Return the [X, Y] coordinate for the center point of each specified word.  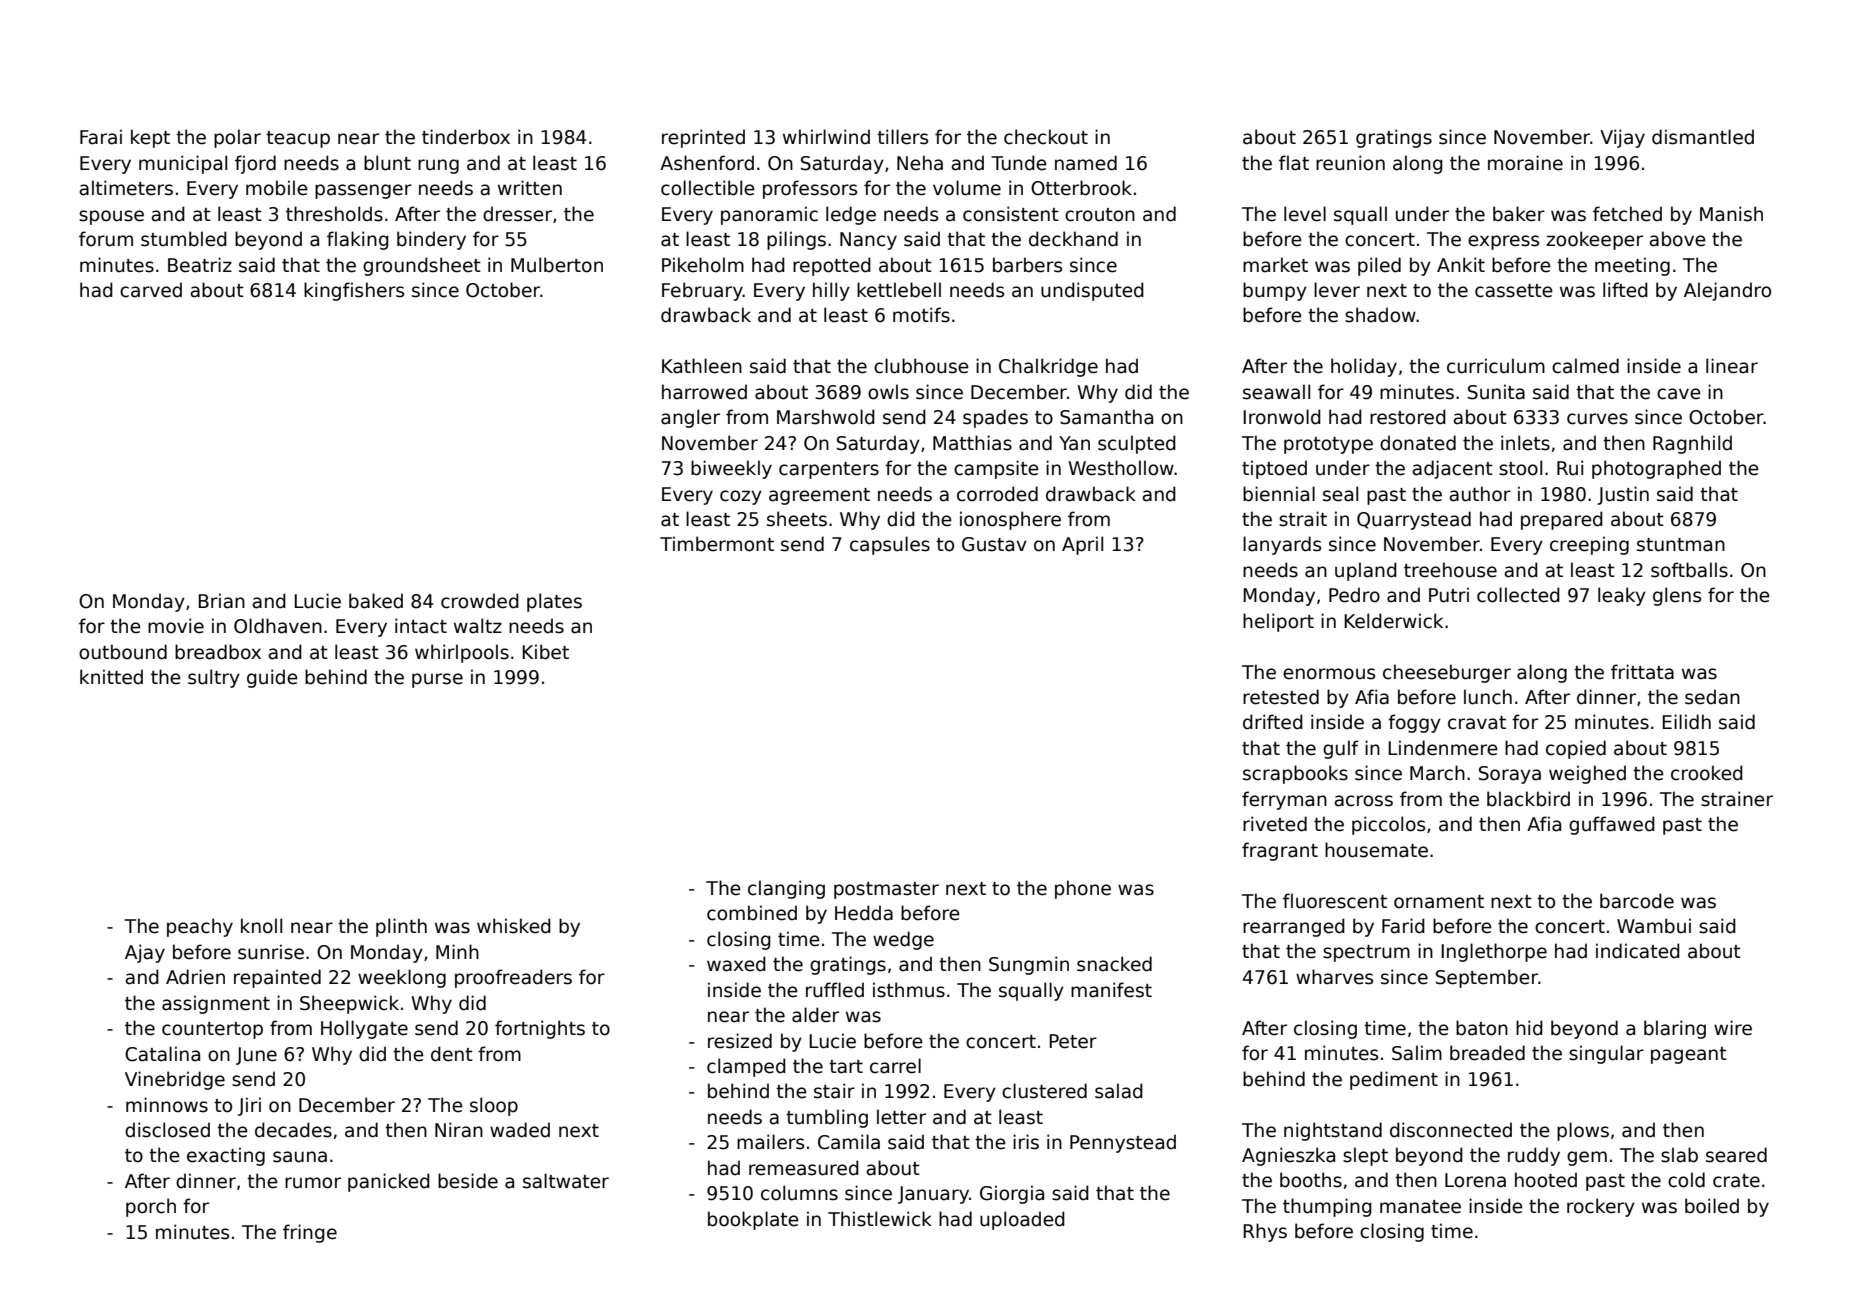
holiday [1364, 367]
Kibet [545, 652]
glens [1677, 596]
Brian [221, 601]
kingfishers [354, 291]
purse [437, 680]
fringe [310, 1233]
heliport [1278, 622]
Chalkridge [1048, 367]
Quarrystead [1414, 520]
